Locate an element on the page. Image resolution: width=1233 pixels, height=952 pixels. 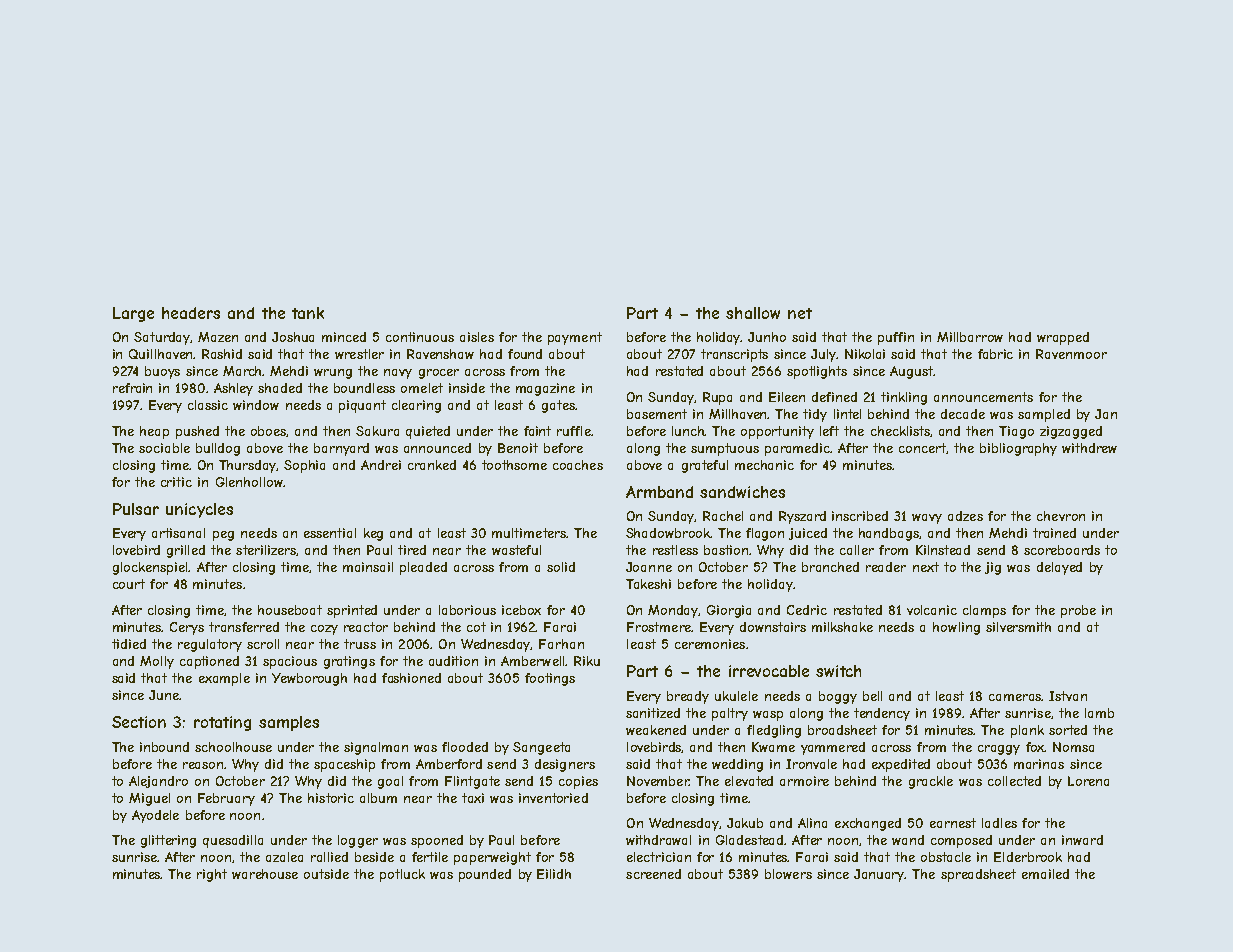
wavy is located at coordinates (927, 519).
